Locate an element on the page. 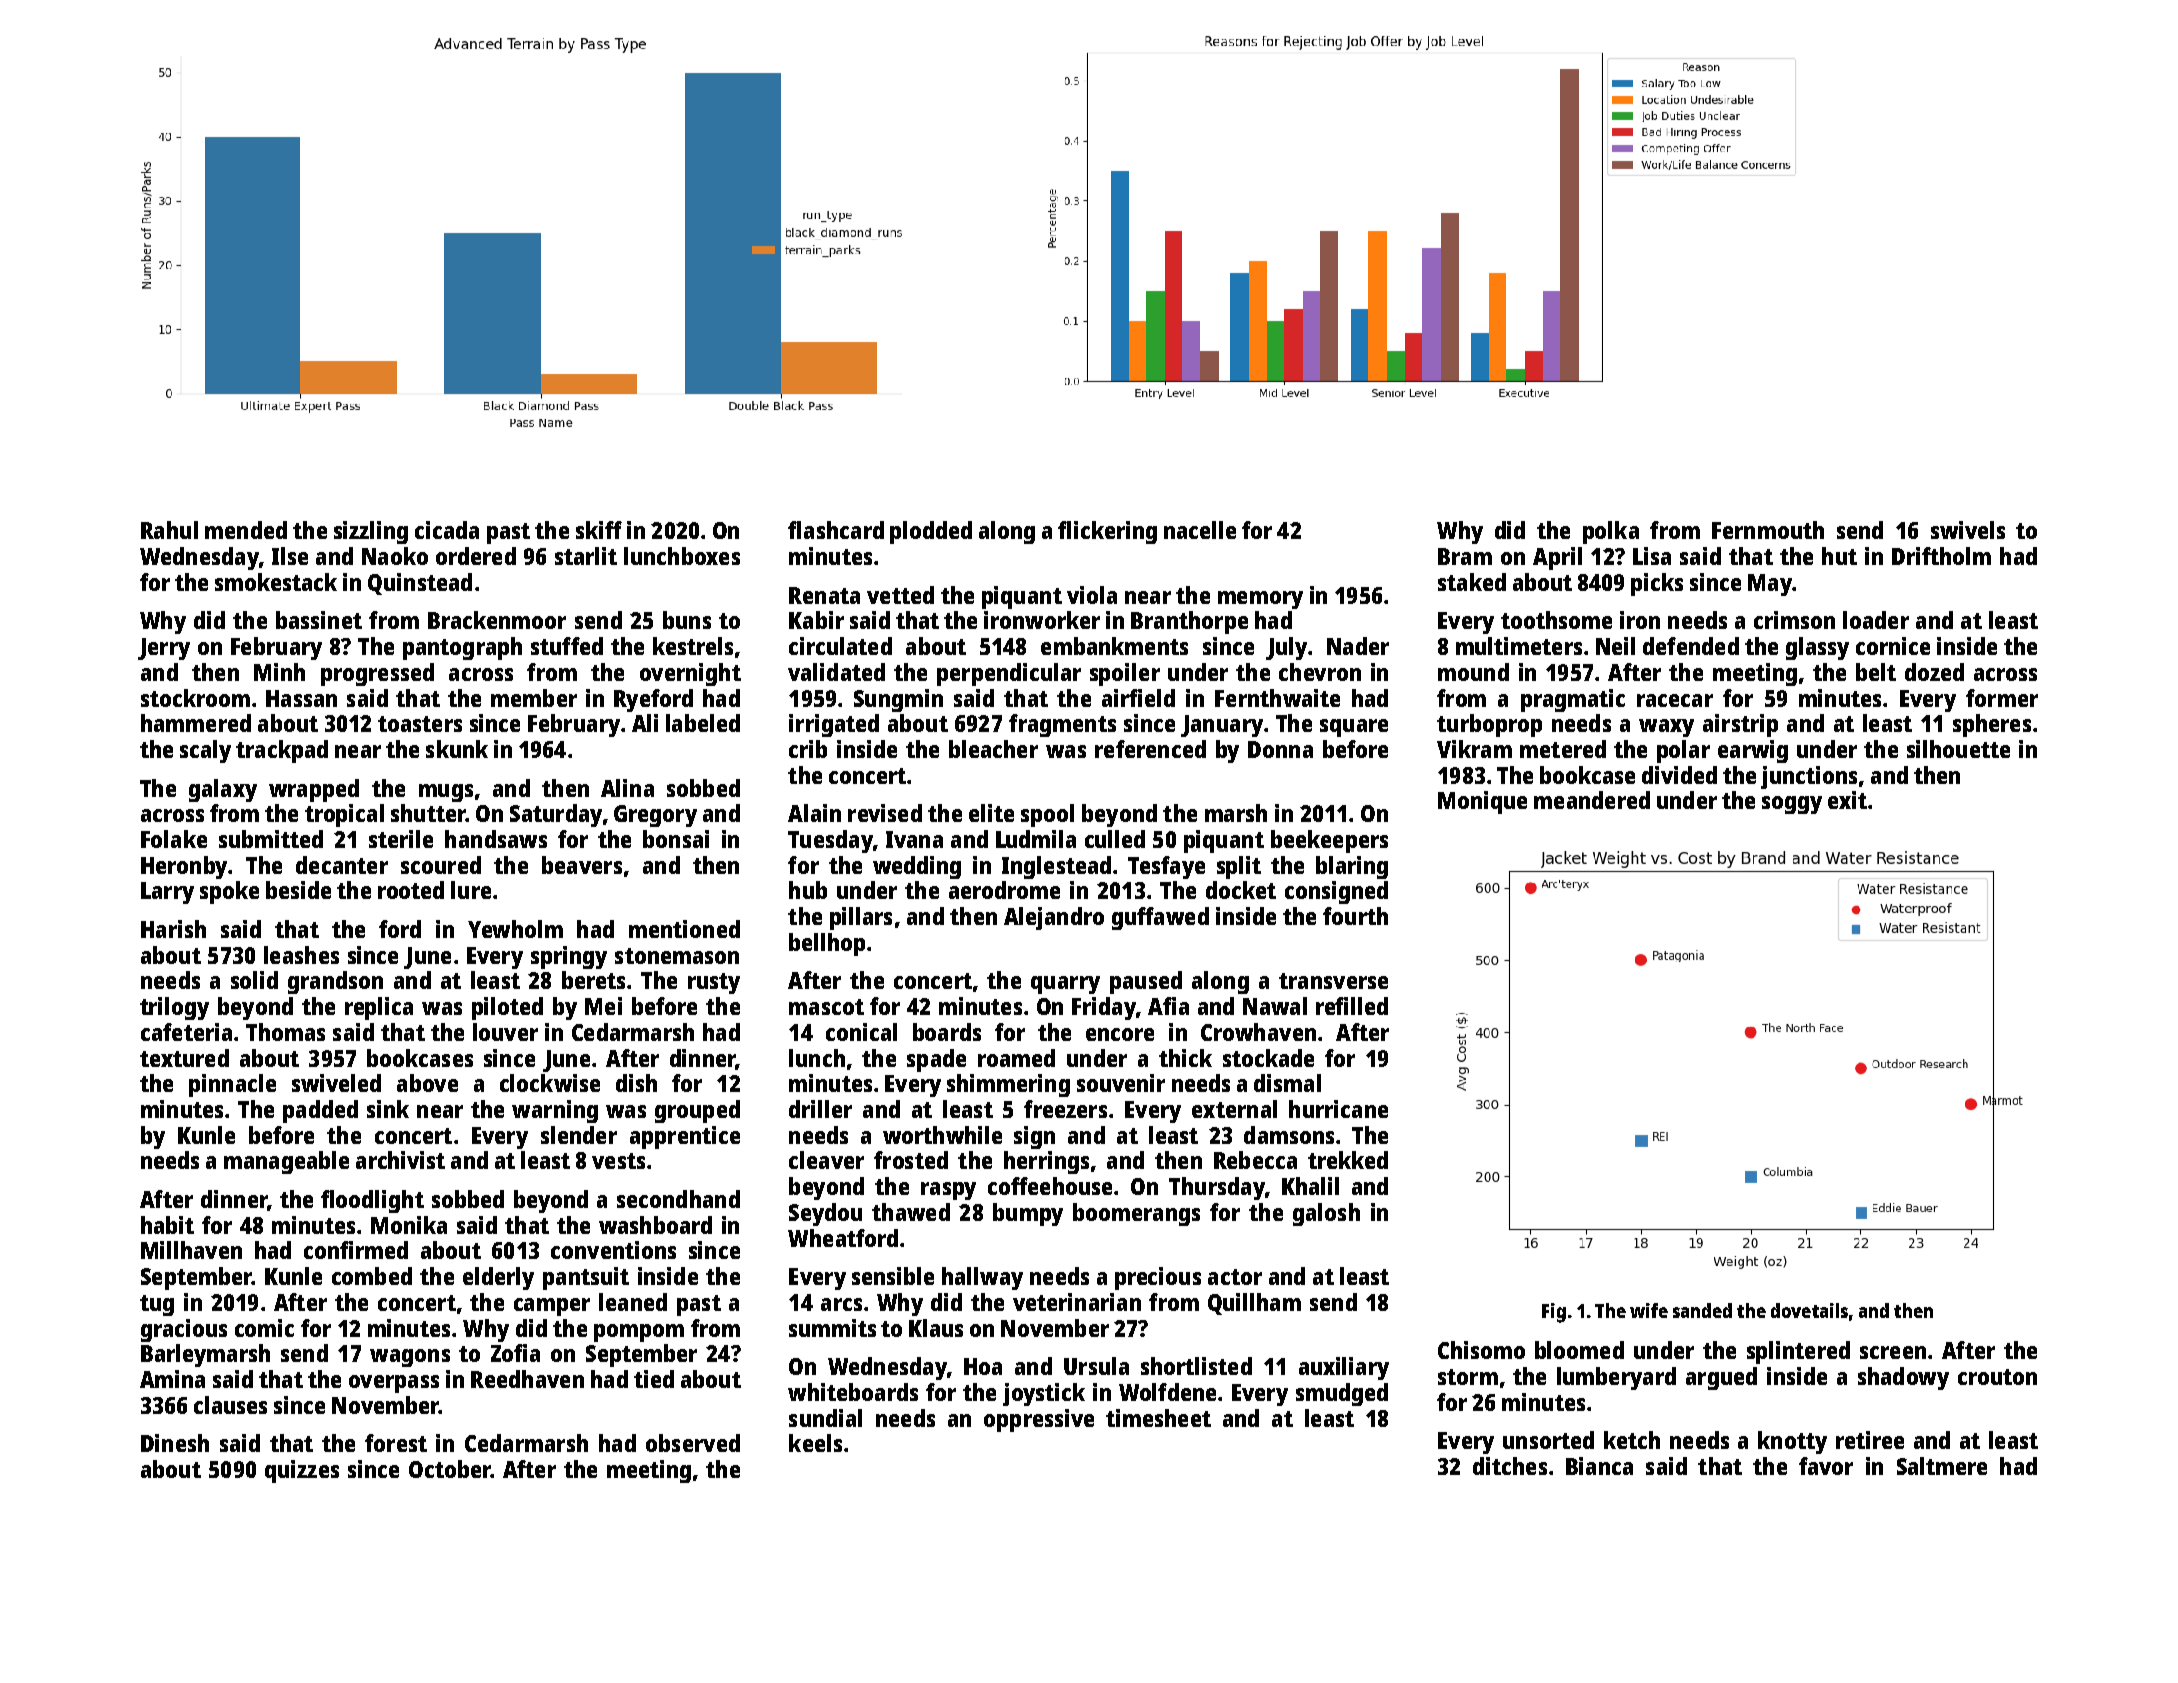  louver is located at coordinates (505, 1032).
